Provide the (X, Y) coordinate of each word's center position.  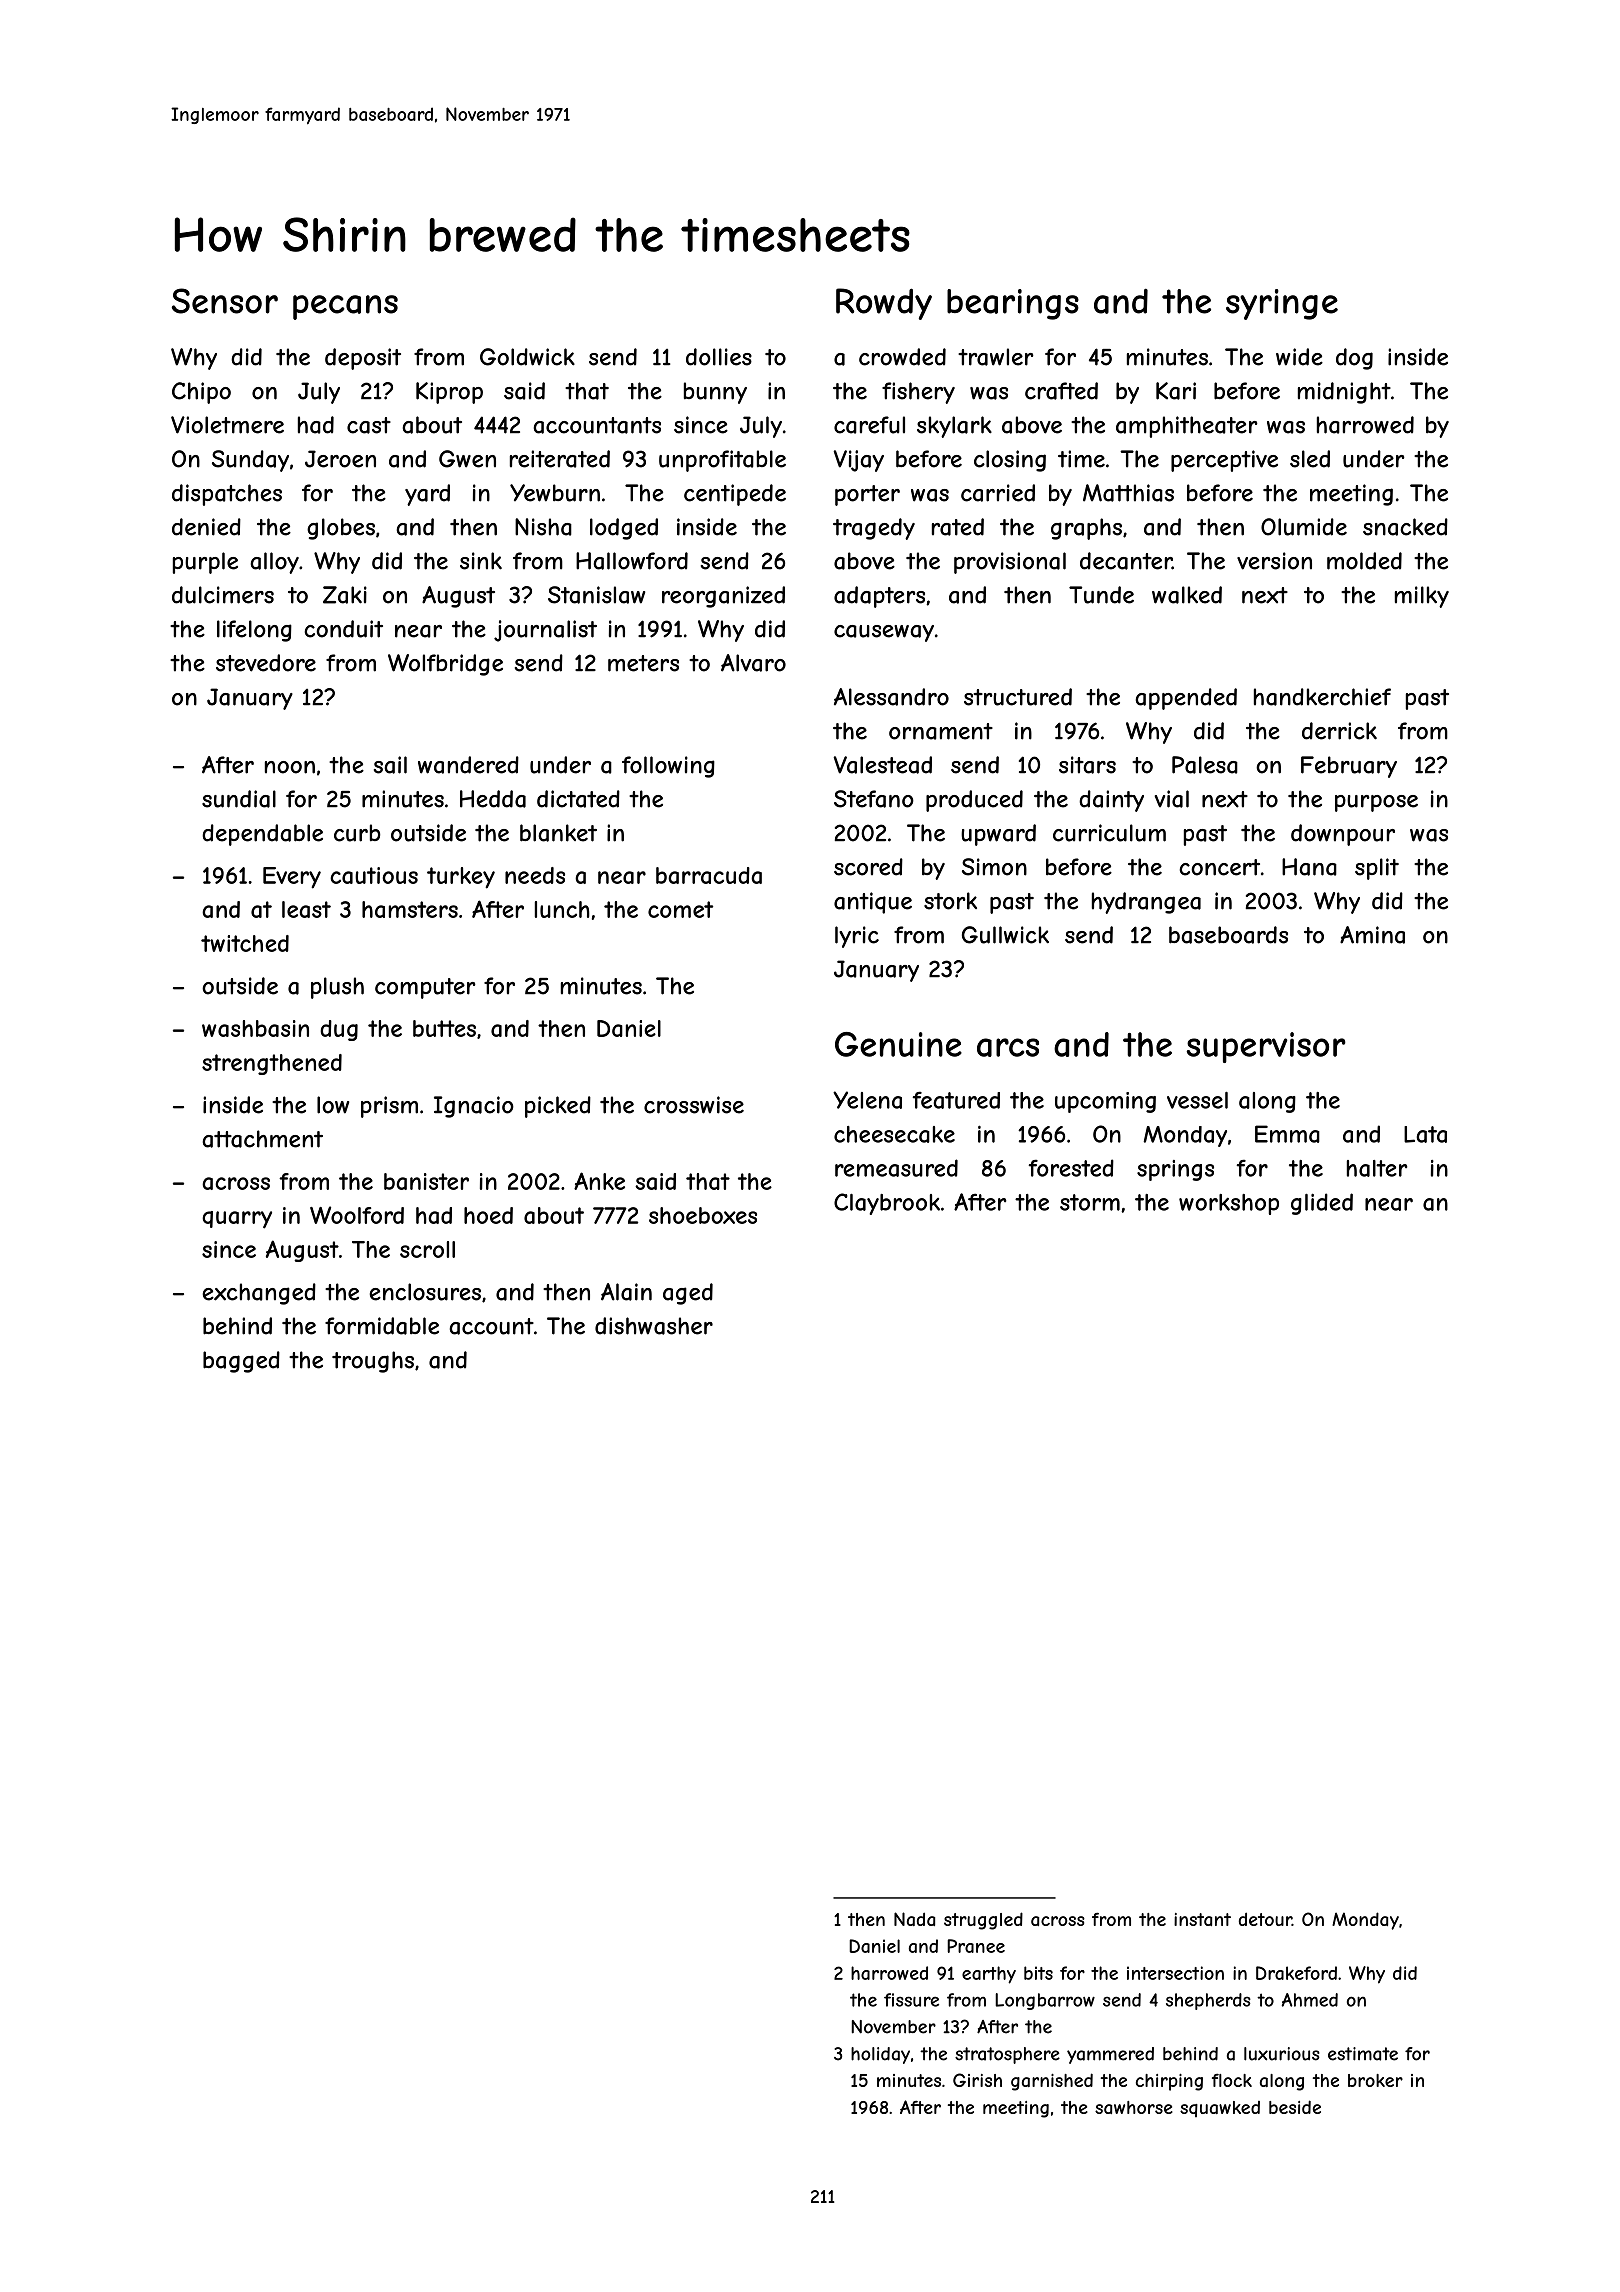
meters (643, 663)
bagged (241, 1362)
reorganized (723, 597)
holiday (880, 2055)
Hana (1309, 867)
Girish (977, 2080)
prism (389, 1107)
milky (1422, 597)
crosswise (694, 1105)
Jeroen (340, 459)
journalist (545, 631)
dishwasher (654, 1326)
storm (1090, 1202)
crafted (1061, 391)
